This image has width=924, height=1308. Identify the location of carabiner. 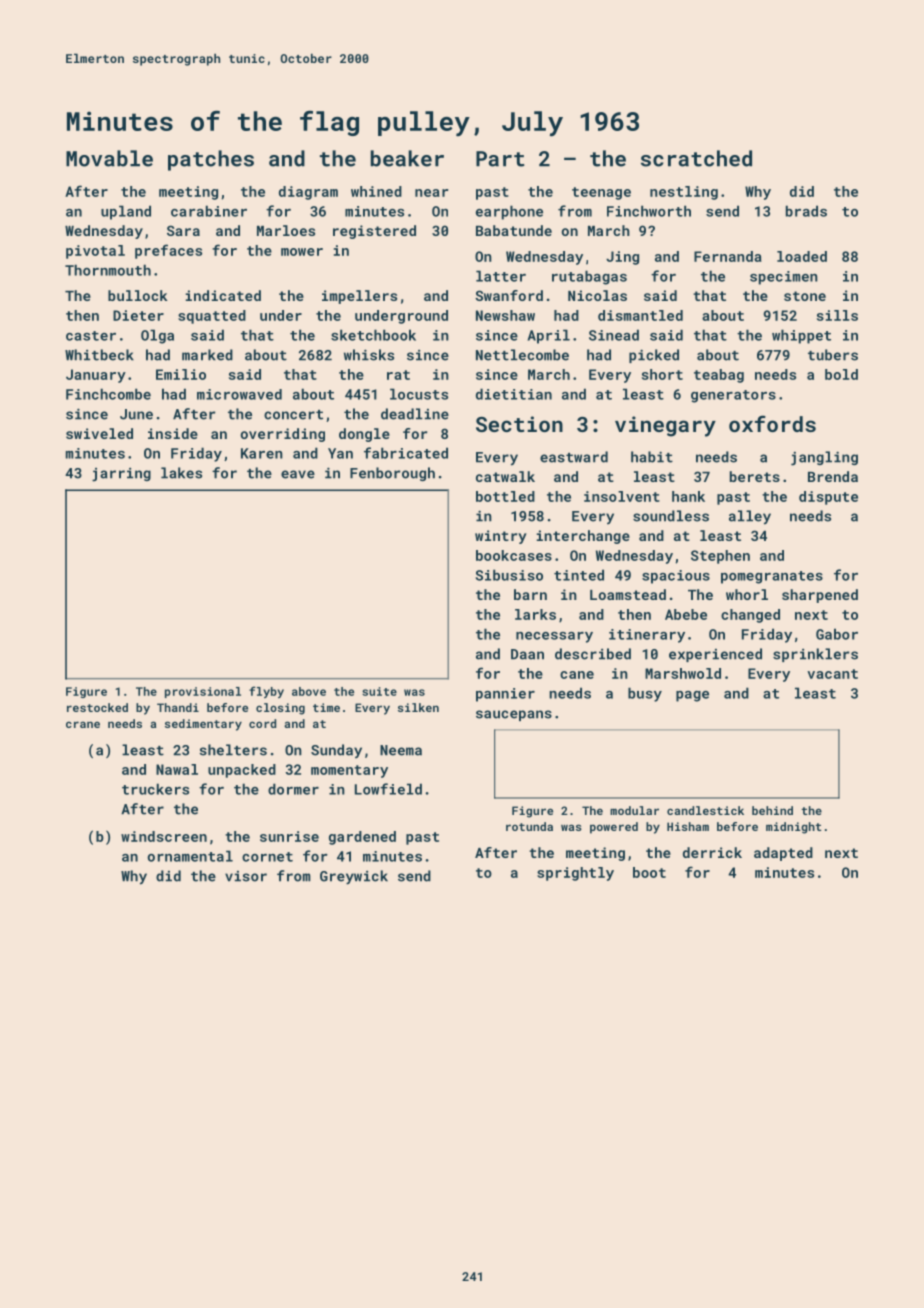
(209, 211).
